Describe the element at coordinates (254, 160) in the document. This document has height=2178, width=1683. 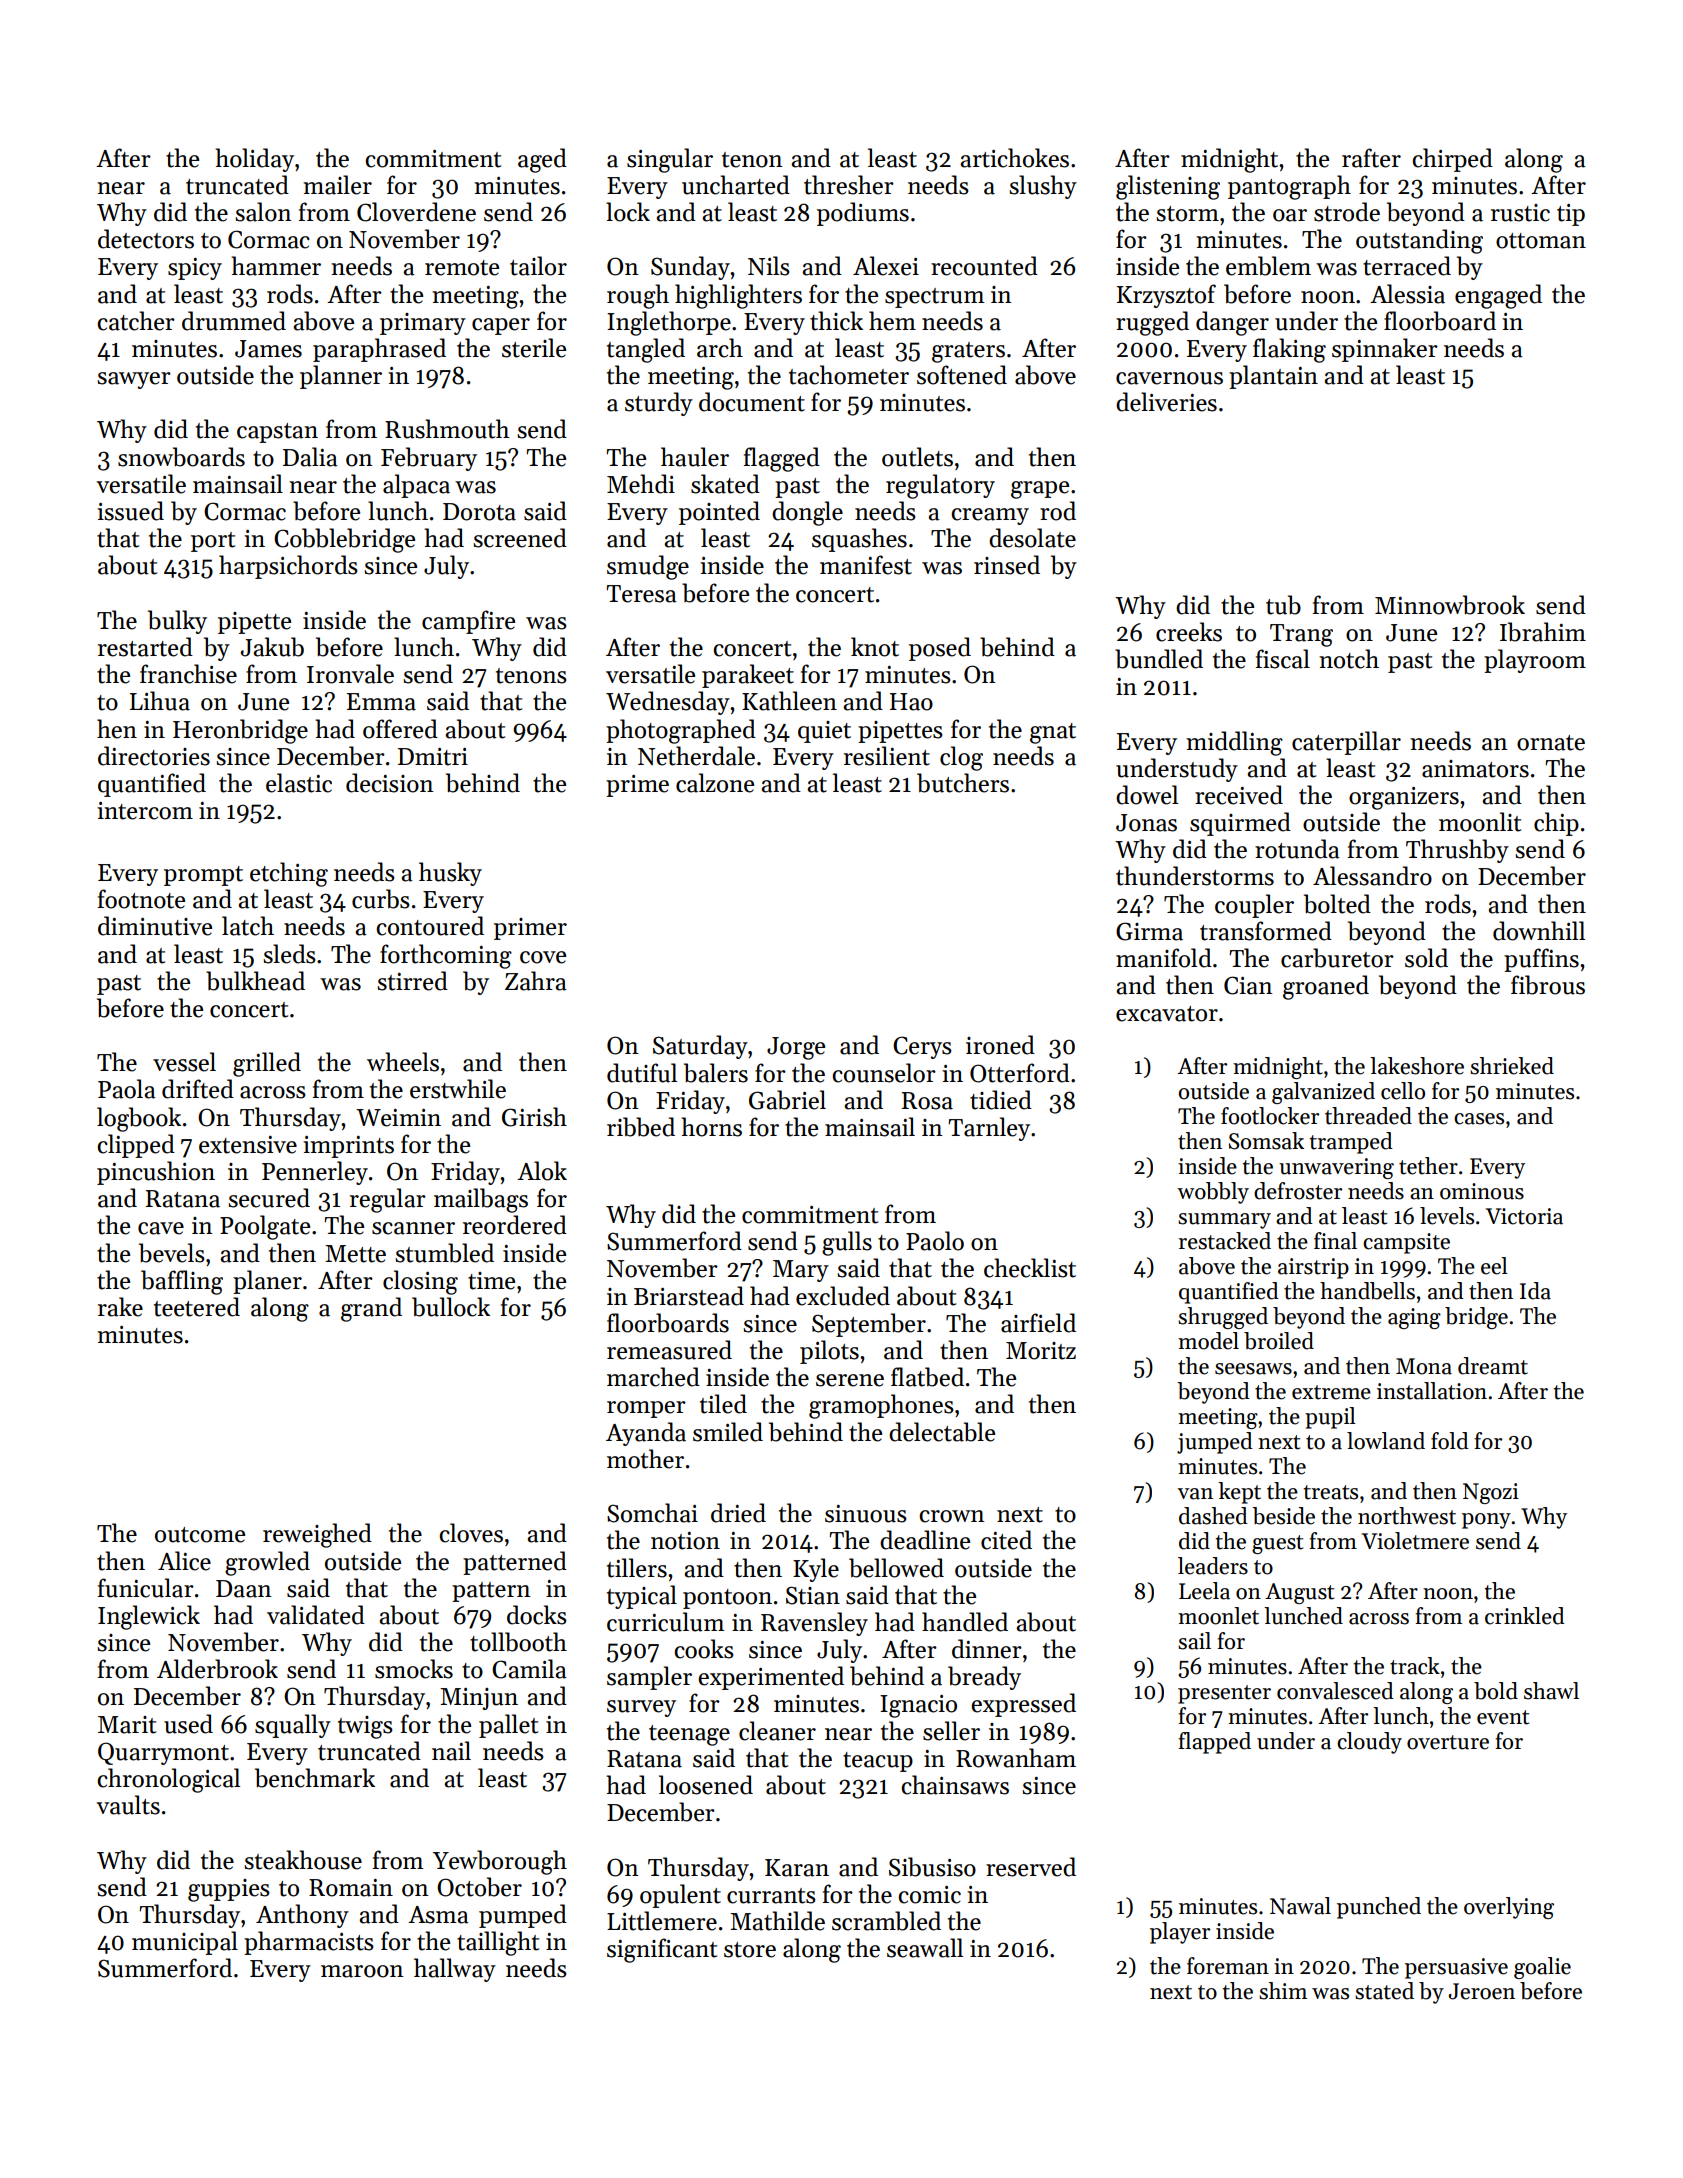
I see `holiday` at that location.
